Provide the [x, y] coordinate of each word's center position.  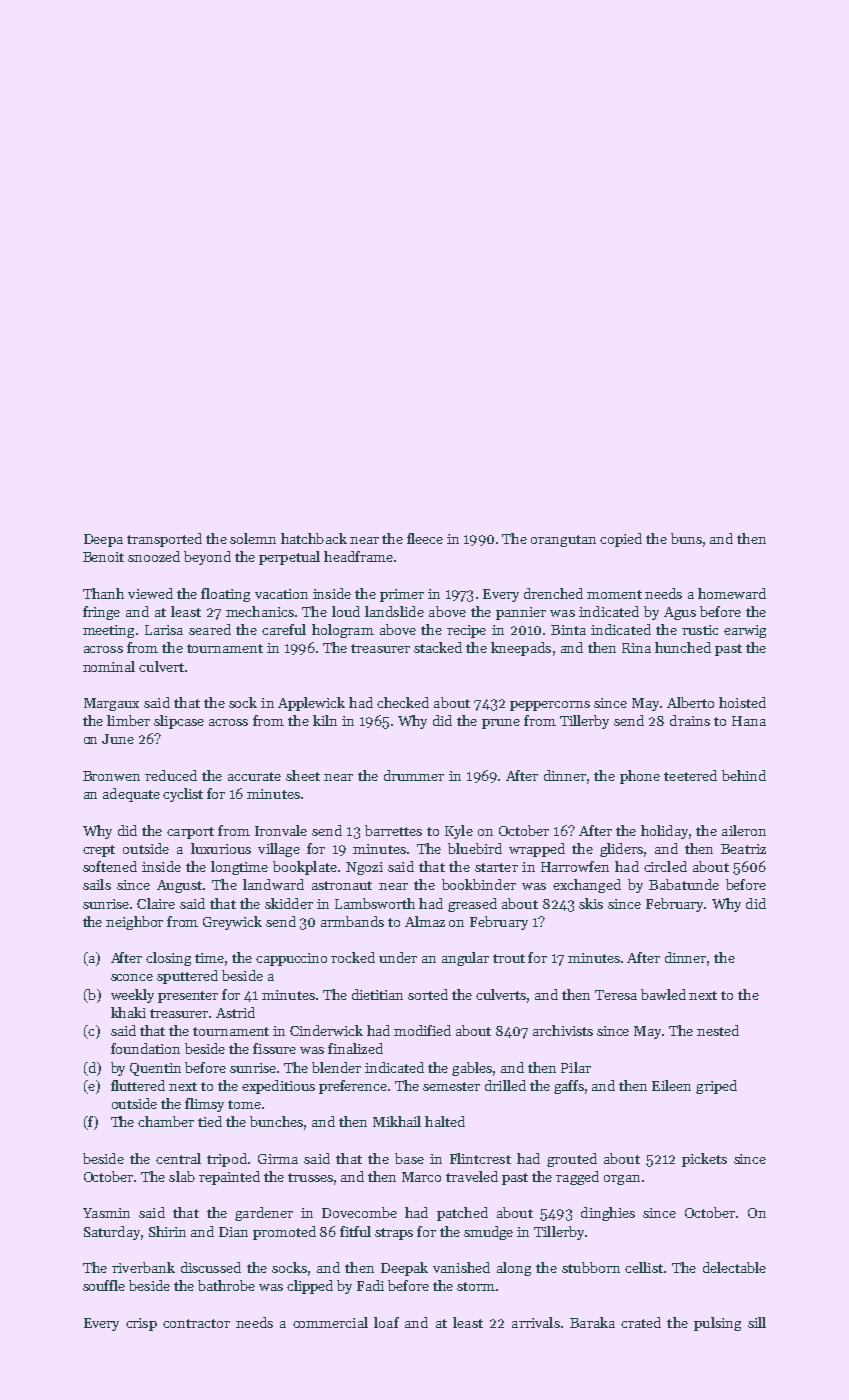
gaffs [569, 1087]
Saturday [112, 1233]
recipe [466, 631]
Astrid [235, 1012]
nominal [109, 666]
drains [690, 720]
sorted [428, 994]
